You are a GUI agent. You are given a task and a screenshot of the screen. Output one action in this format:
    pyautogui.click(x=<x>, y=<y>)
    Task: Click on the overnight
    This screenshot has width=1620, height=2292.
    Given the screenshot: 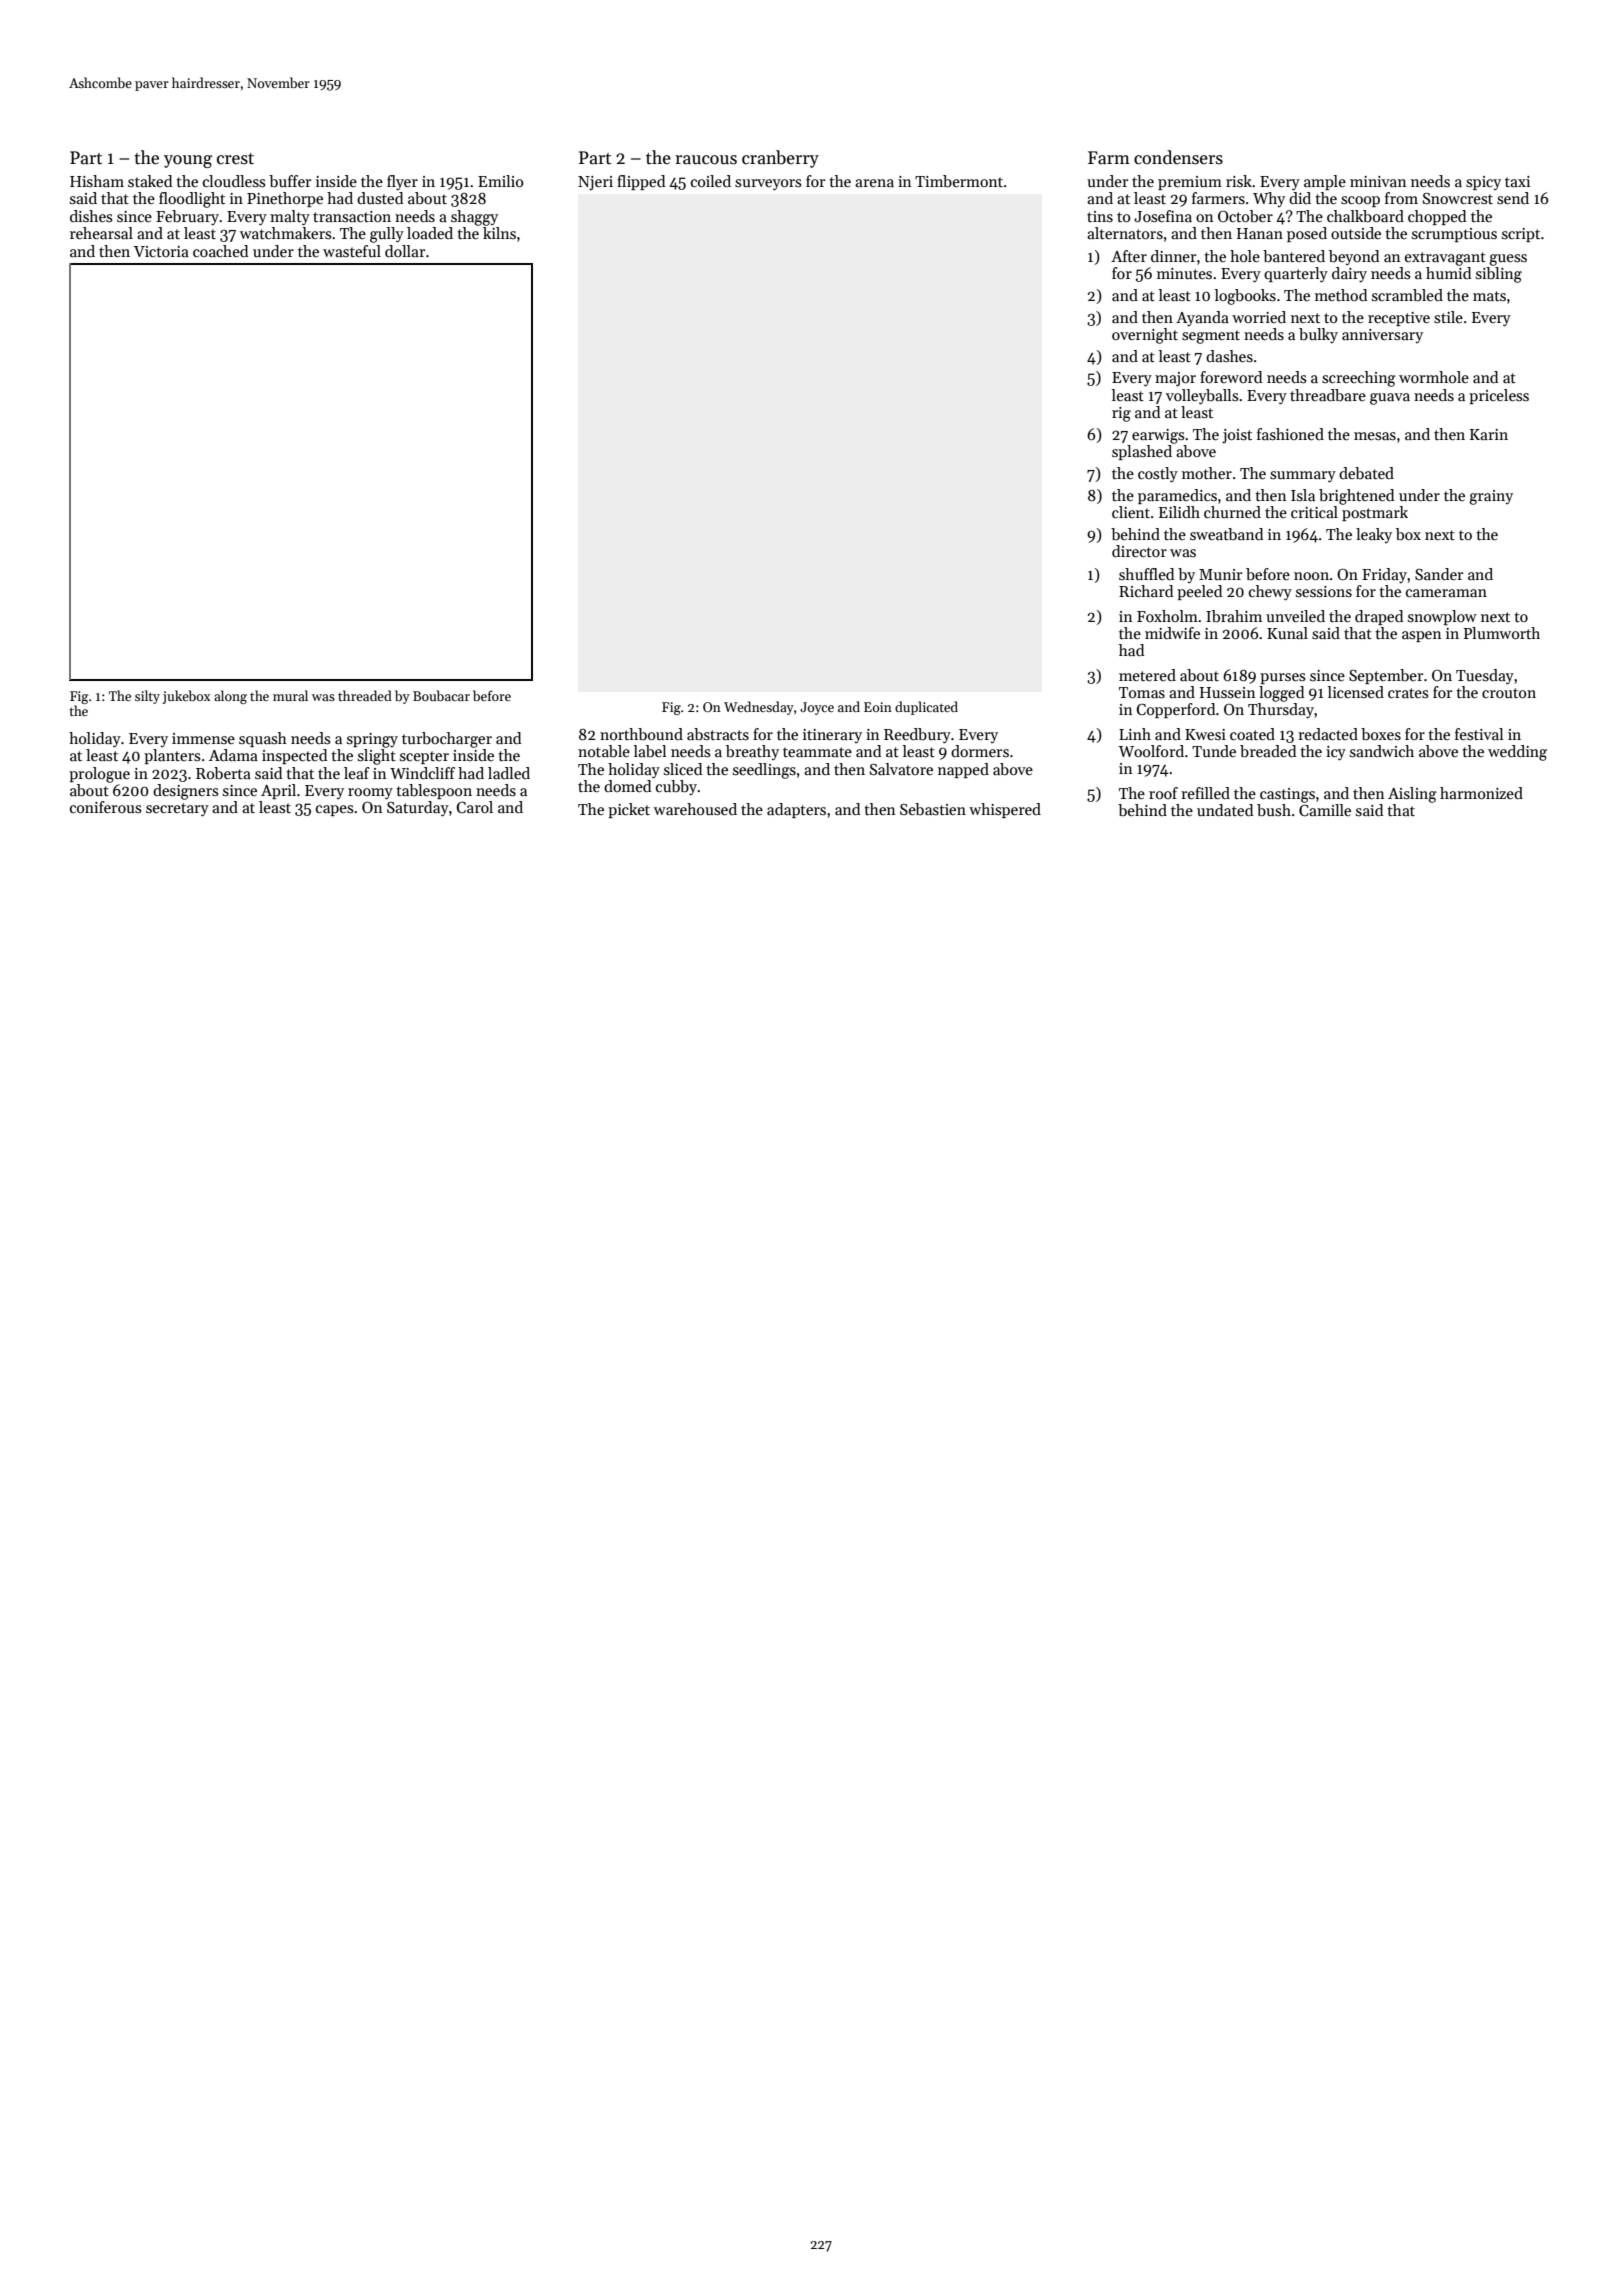 What is the action you would take?
    pyautogui.click(x=1145, y=336)
